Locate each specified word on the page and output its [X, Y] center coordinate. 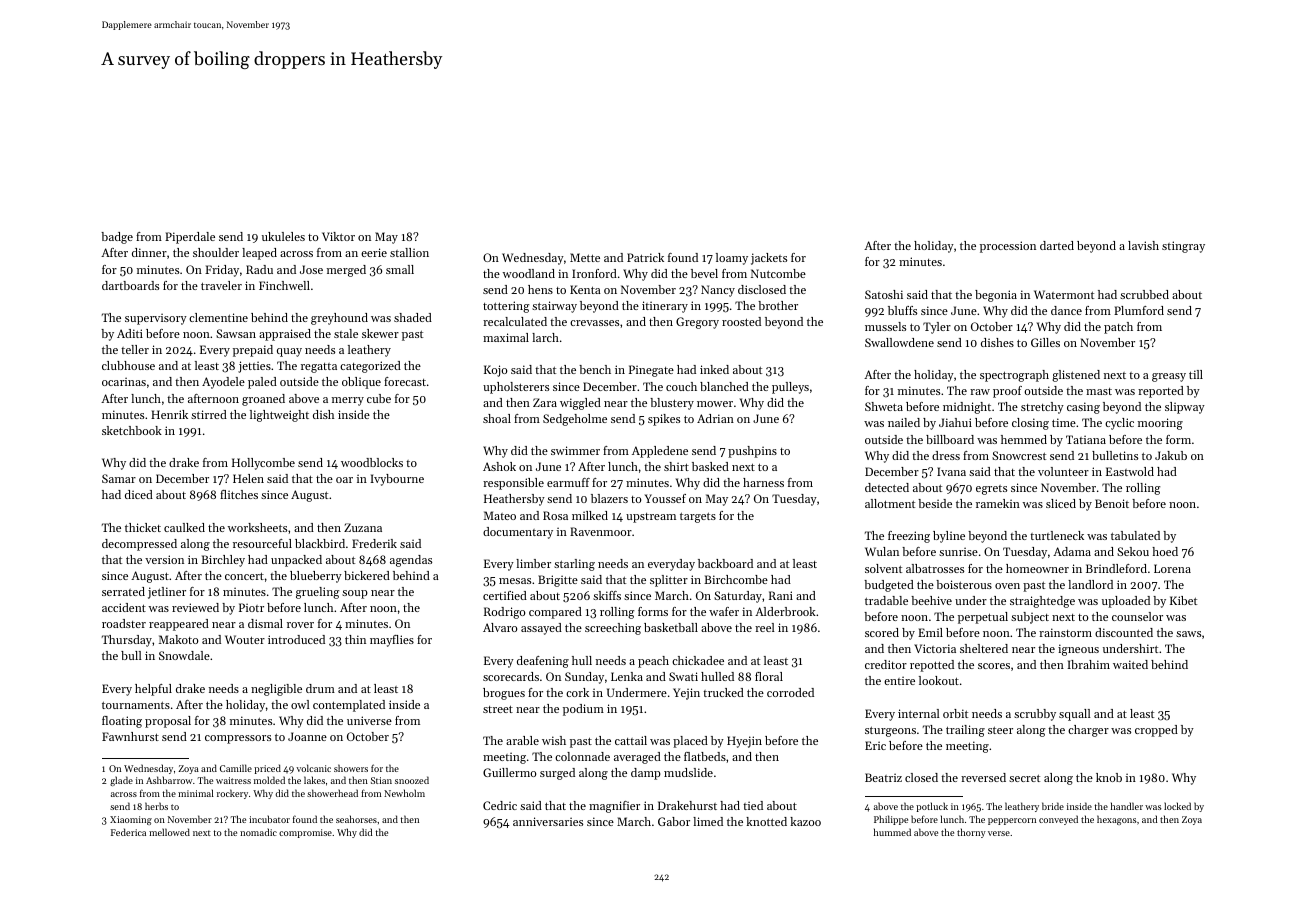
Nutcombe [778, 273]
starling [574, 565]
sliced [1061, 503]
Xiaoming [131, 820]
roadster [124, 623]
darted [1057, 245]
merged [346, 271]
